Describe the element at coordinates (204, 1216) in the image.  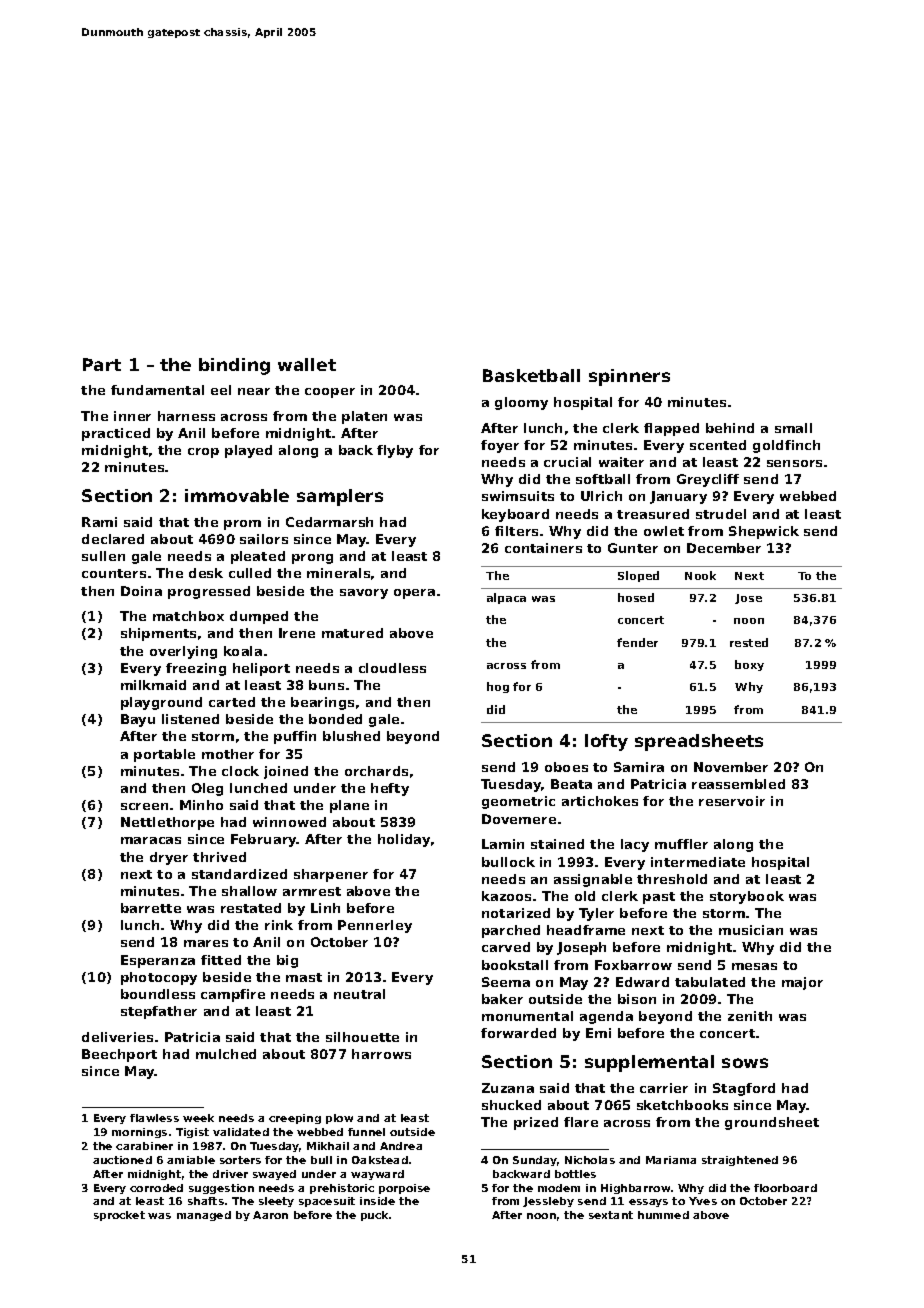
I see `managed` at that location.
